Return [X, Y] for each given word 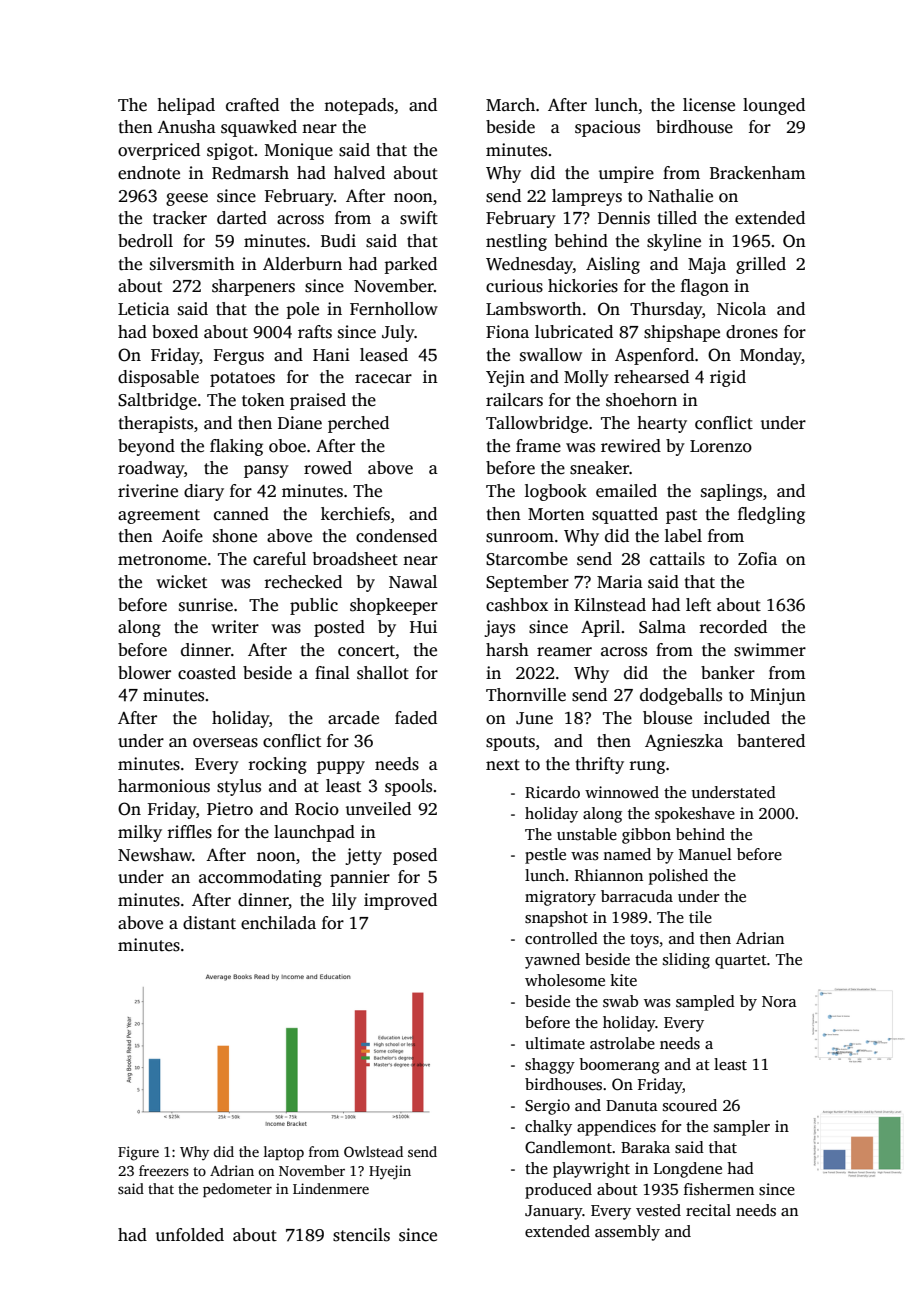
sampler [742, 1128]
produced [558, 1191]
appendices [616, 1128]
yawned [552, 961]
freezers [164, 1170]
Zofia [757, 559]
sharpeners [253, 287]
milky [140, 833]
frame [538, 446]
